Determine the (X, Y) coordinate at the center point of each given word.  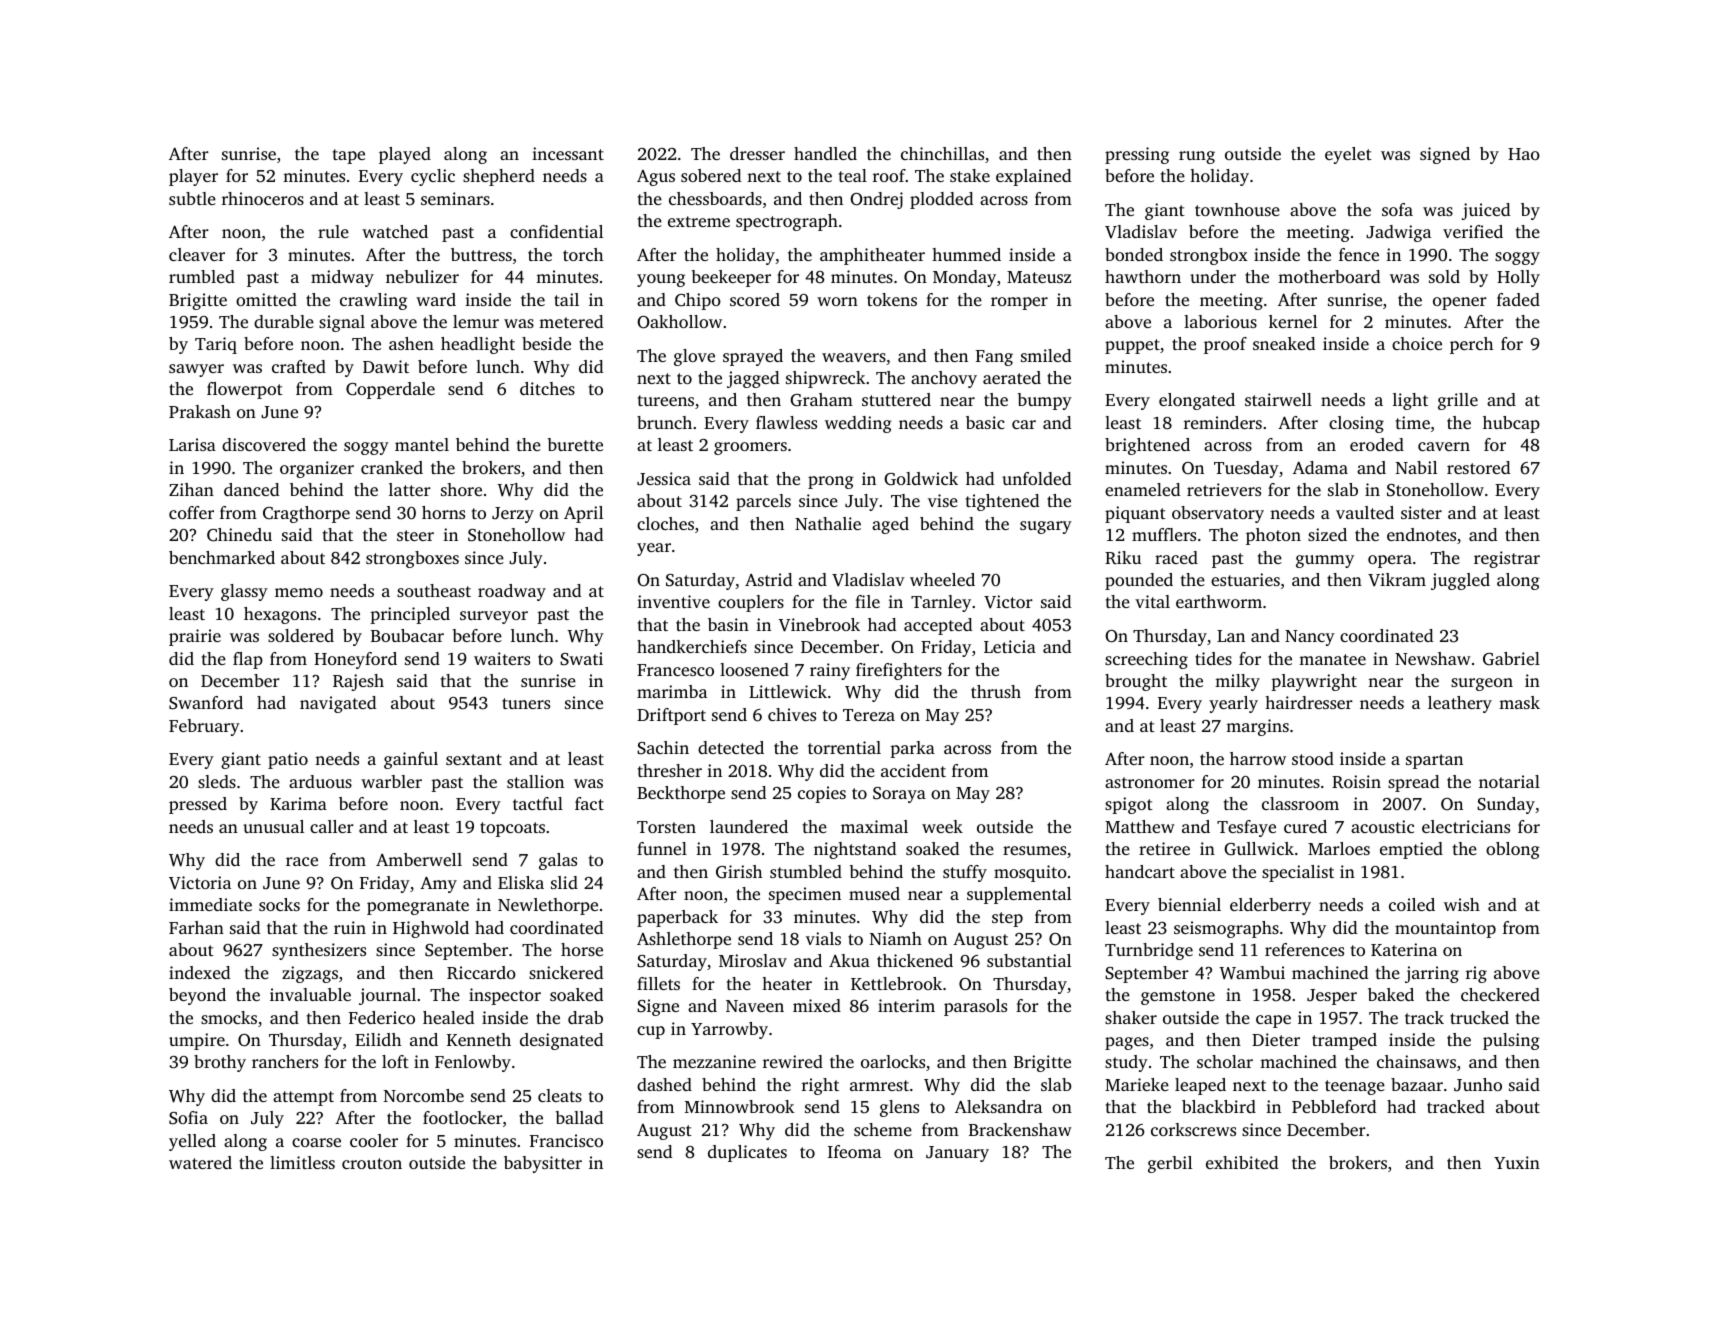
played (405, 155)
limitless (302, 1162)
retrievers (1224, 489)
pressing (1137, 155)
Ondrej (876, 200)
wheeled (942, 579)
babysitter (543, 1164)
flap (248, 660)
